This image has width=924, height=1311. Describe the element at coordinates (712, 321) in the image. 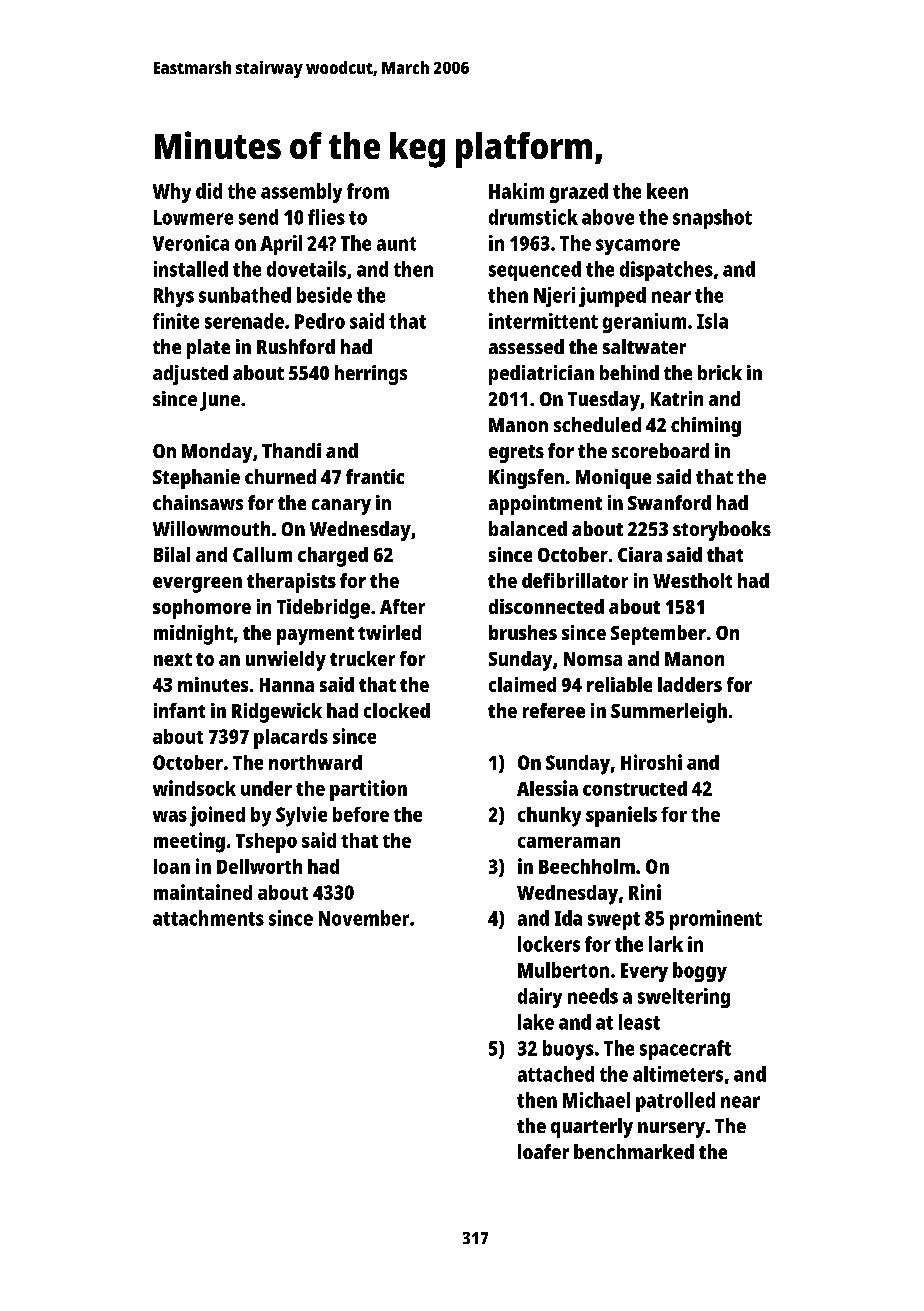

I see `Isla` at that location.
